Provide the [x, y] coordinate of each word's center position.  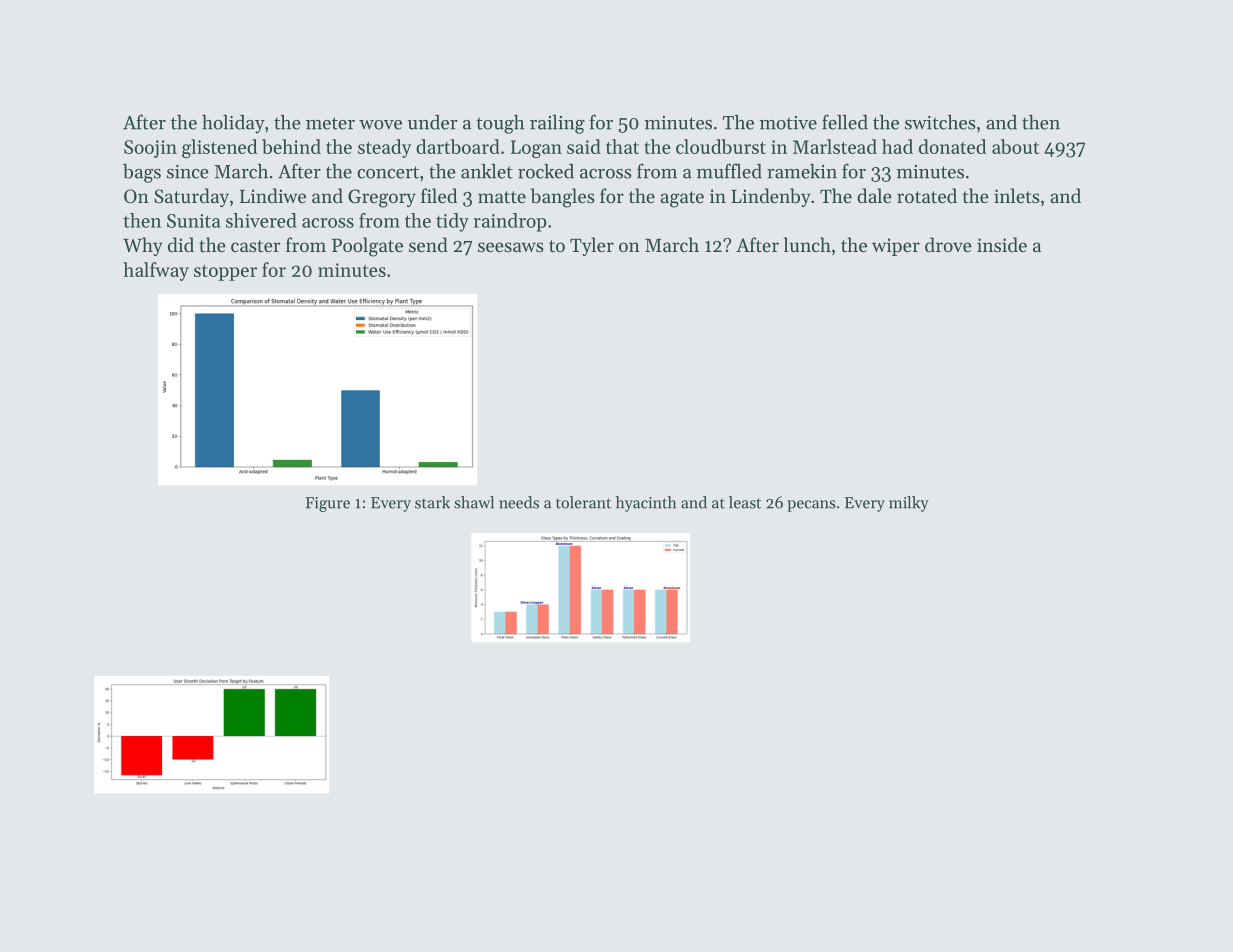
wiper [896, 247]
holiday [233, 124]
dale [874, 195]
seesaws [511, 247]
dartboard [458, 146]
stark [432, 502]
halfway [156, 271]
